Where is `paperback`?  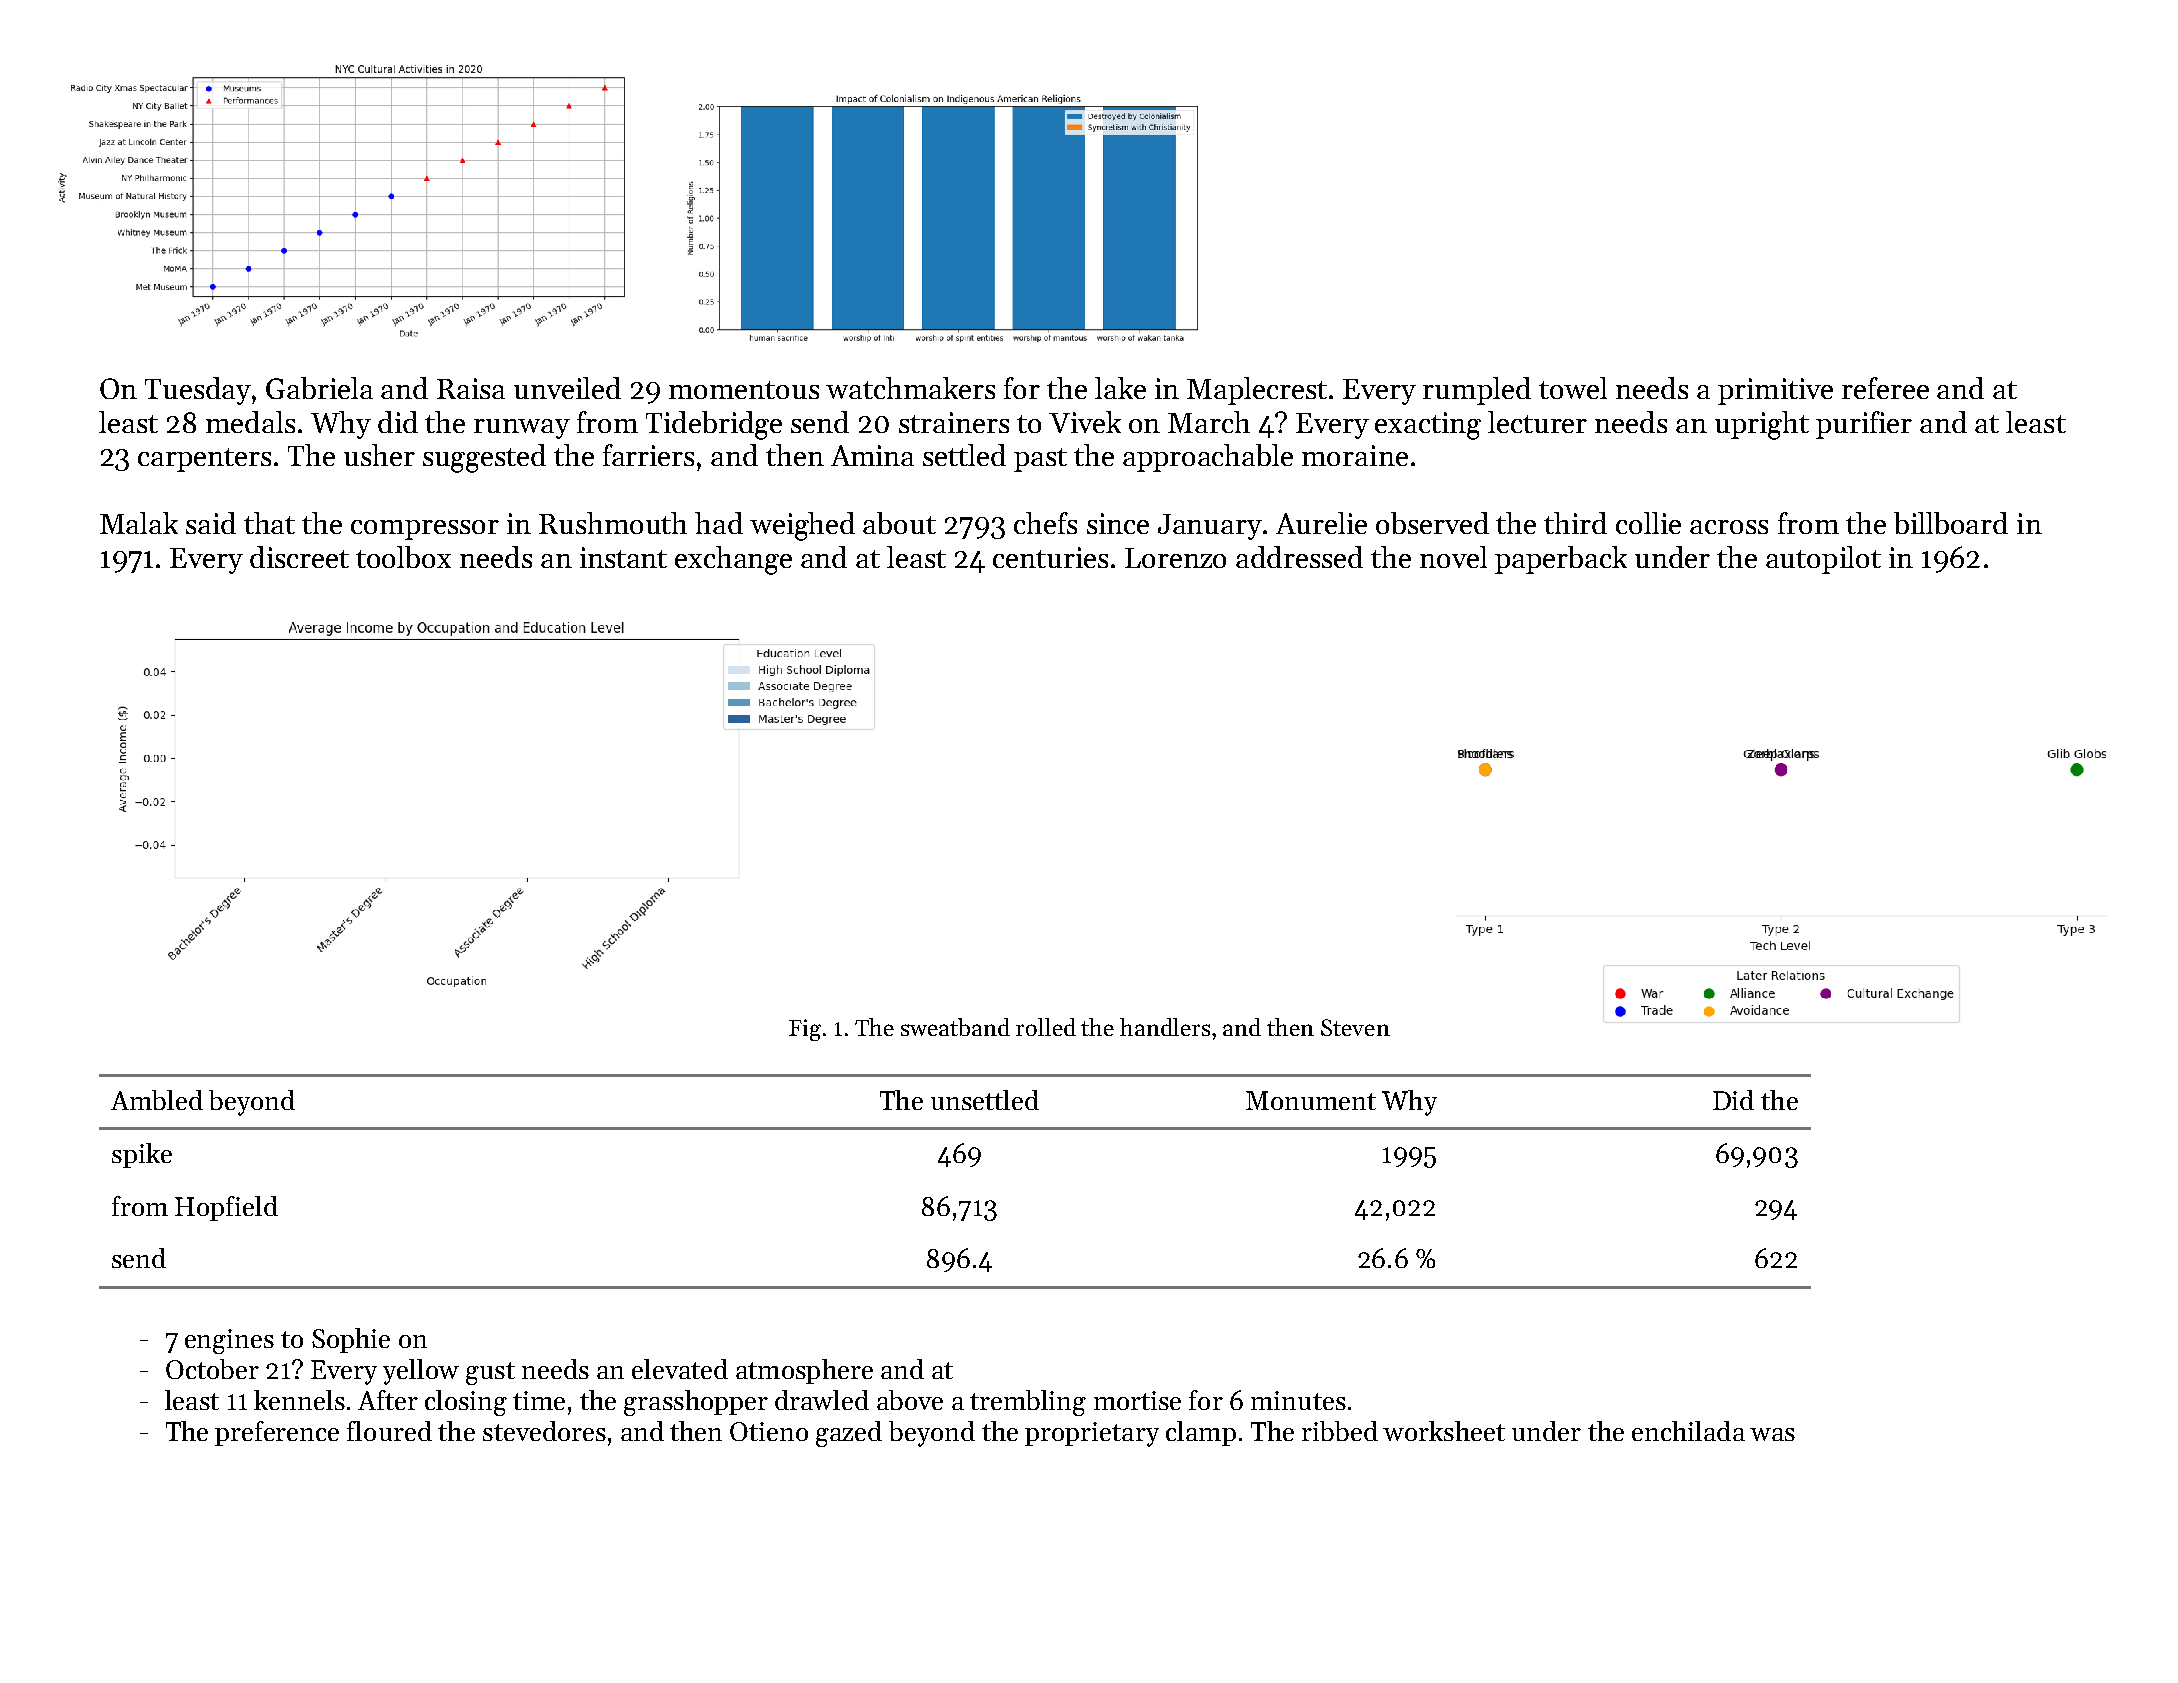 paperback is located at coordinates (1561, 560).
